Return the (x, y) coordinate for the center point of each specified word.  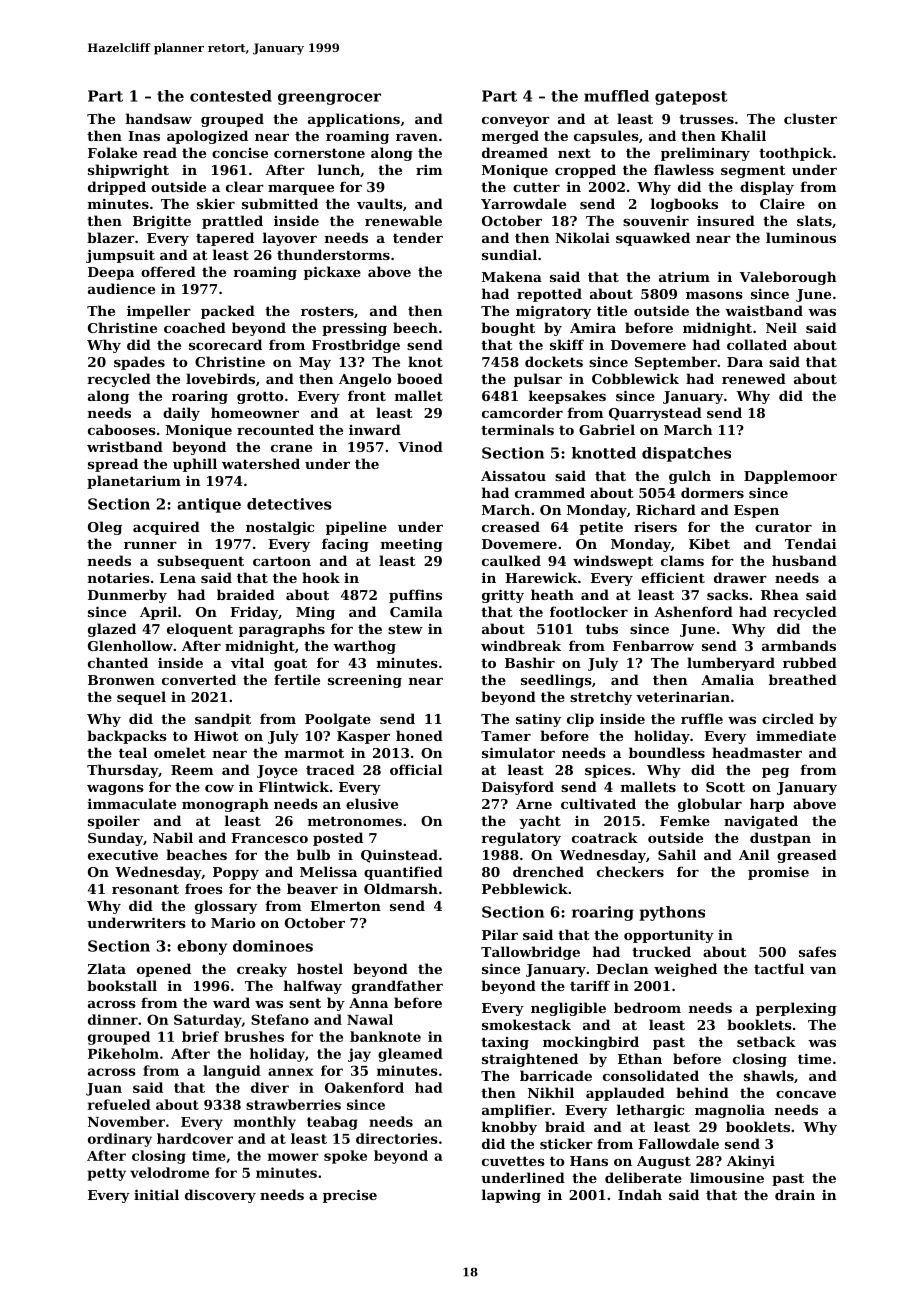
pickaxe (332, 273)
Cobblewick (635, 378)
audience (121, 288)
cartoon (282, 561)
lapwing (511, 1196)
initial (156, 1194)
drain (795, 1194)
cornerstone (319, 153)
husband (804, 560)
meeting (412, 545)
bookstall (122, 985)
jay (359, 1055)
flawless (684, 169)
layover (290, 239)
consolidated (651, 1075)
